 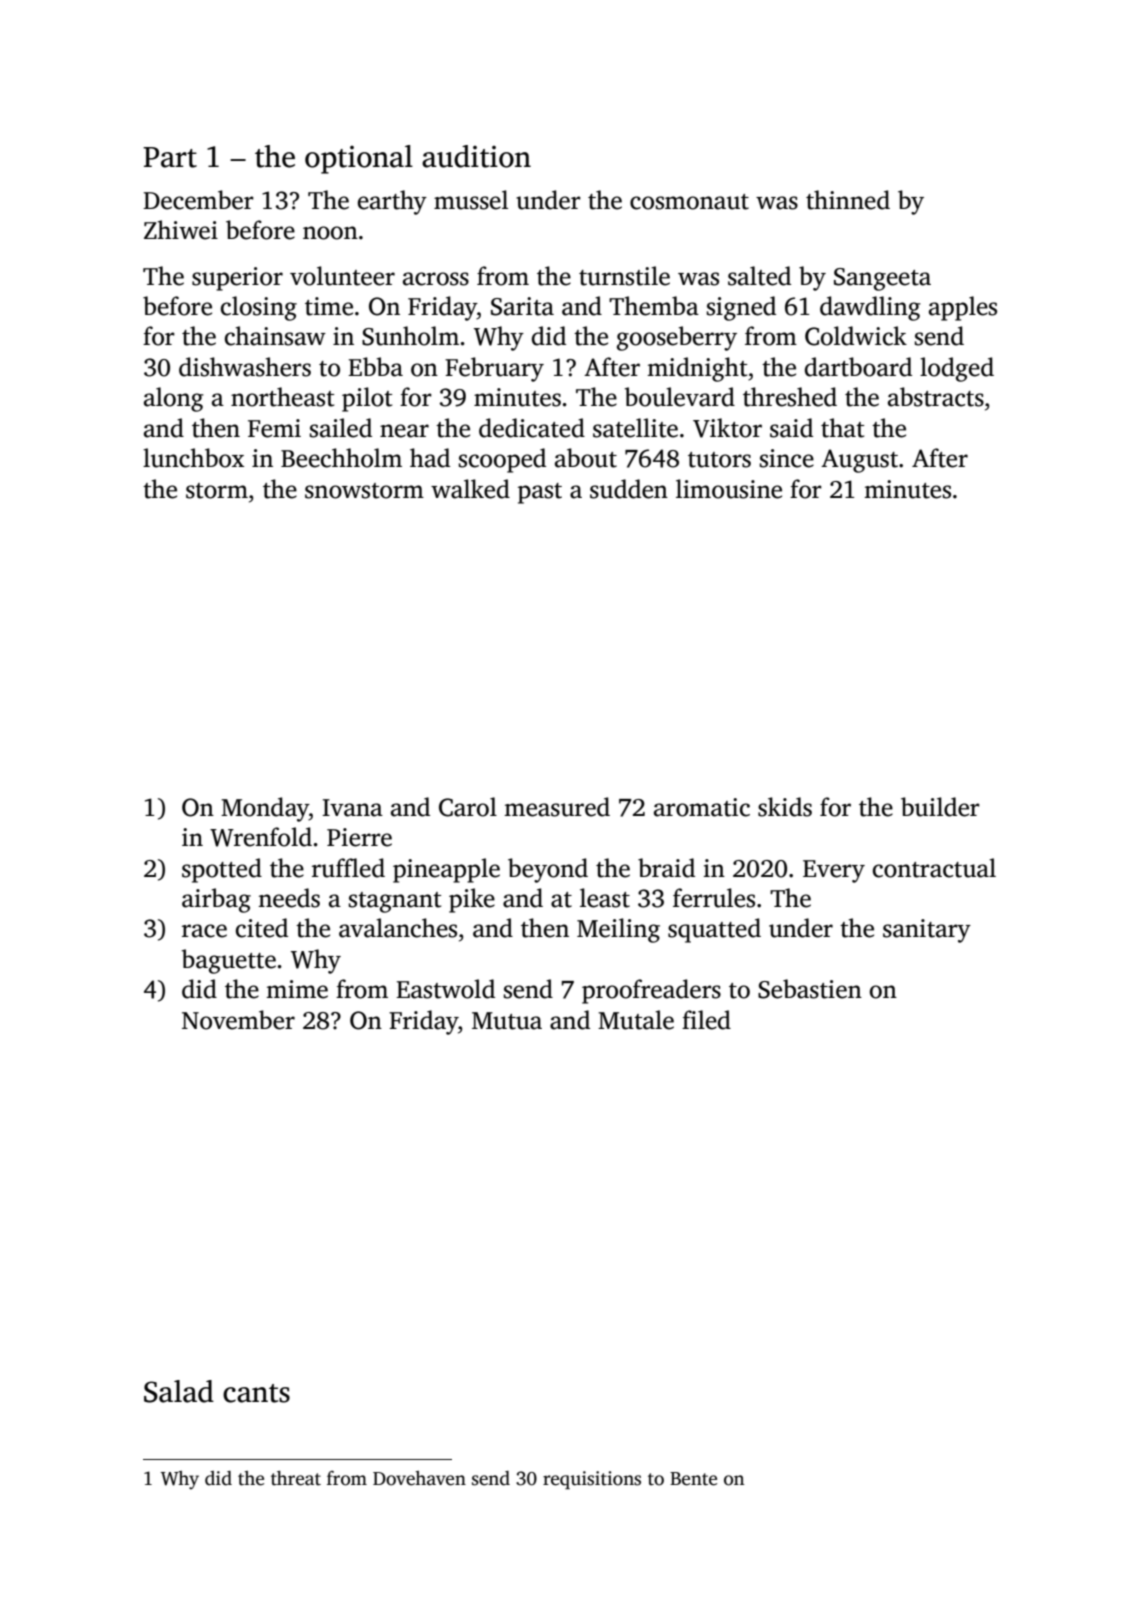 What do you see at coordinates (940, 807) in the screenshot?
I see `builder` at bounding box center [940, 807].
